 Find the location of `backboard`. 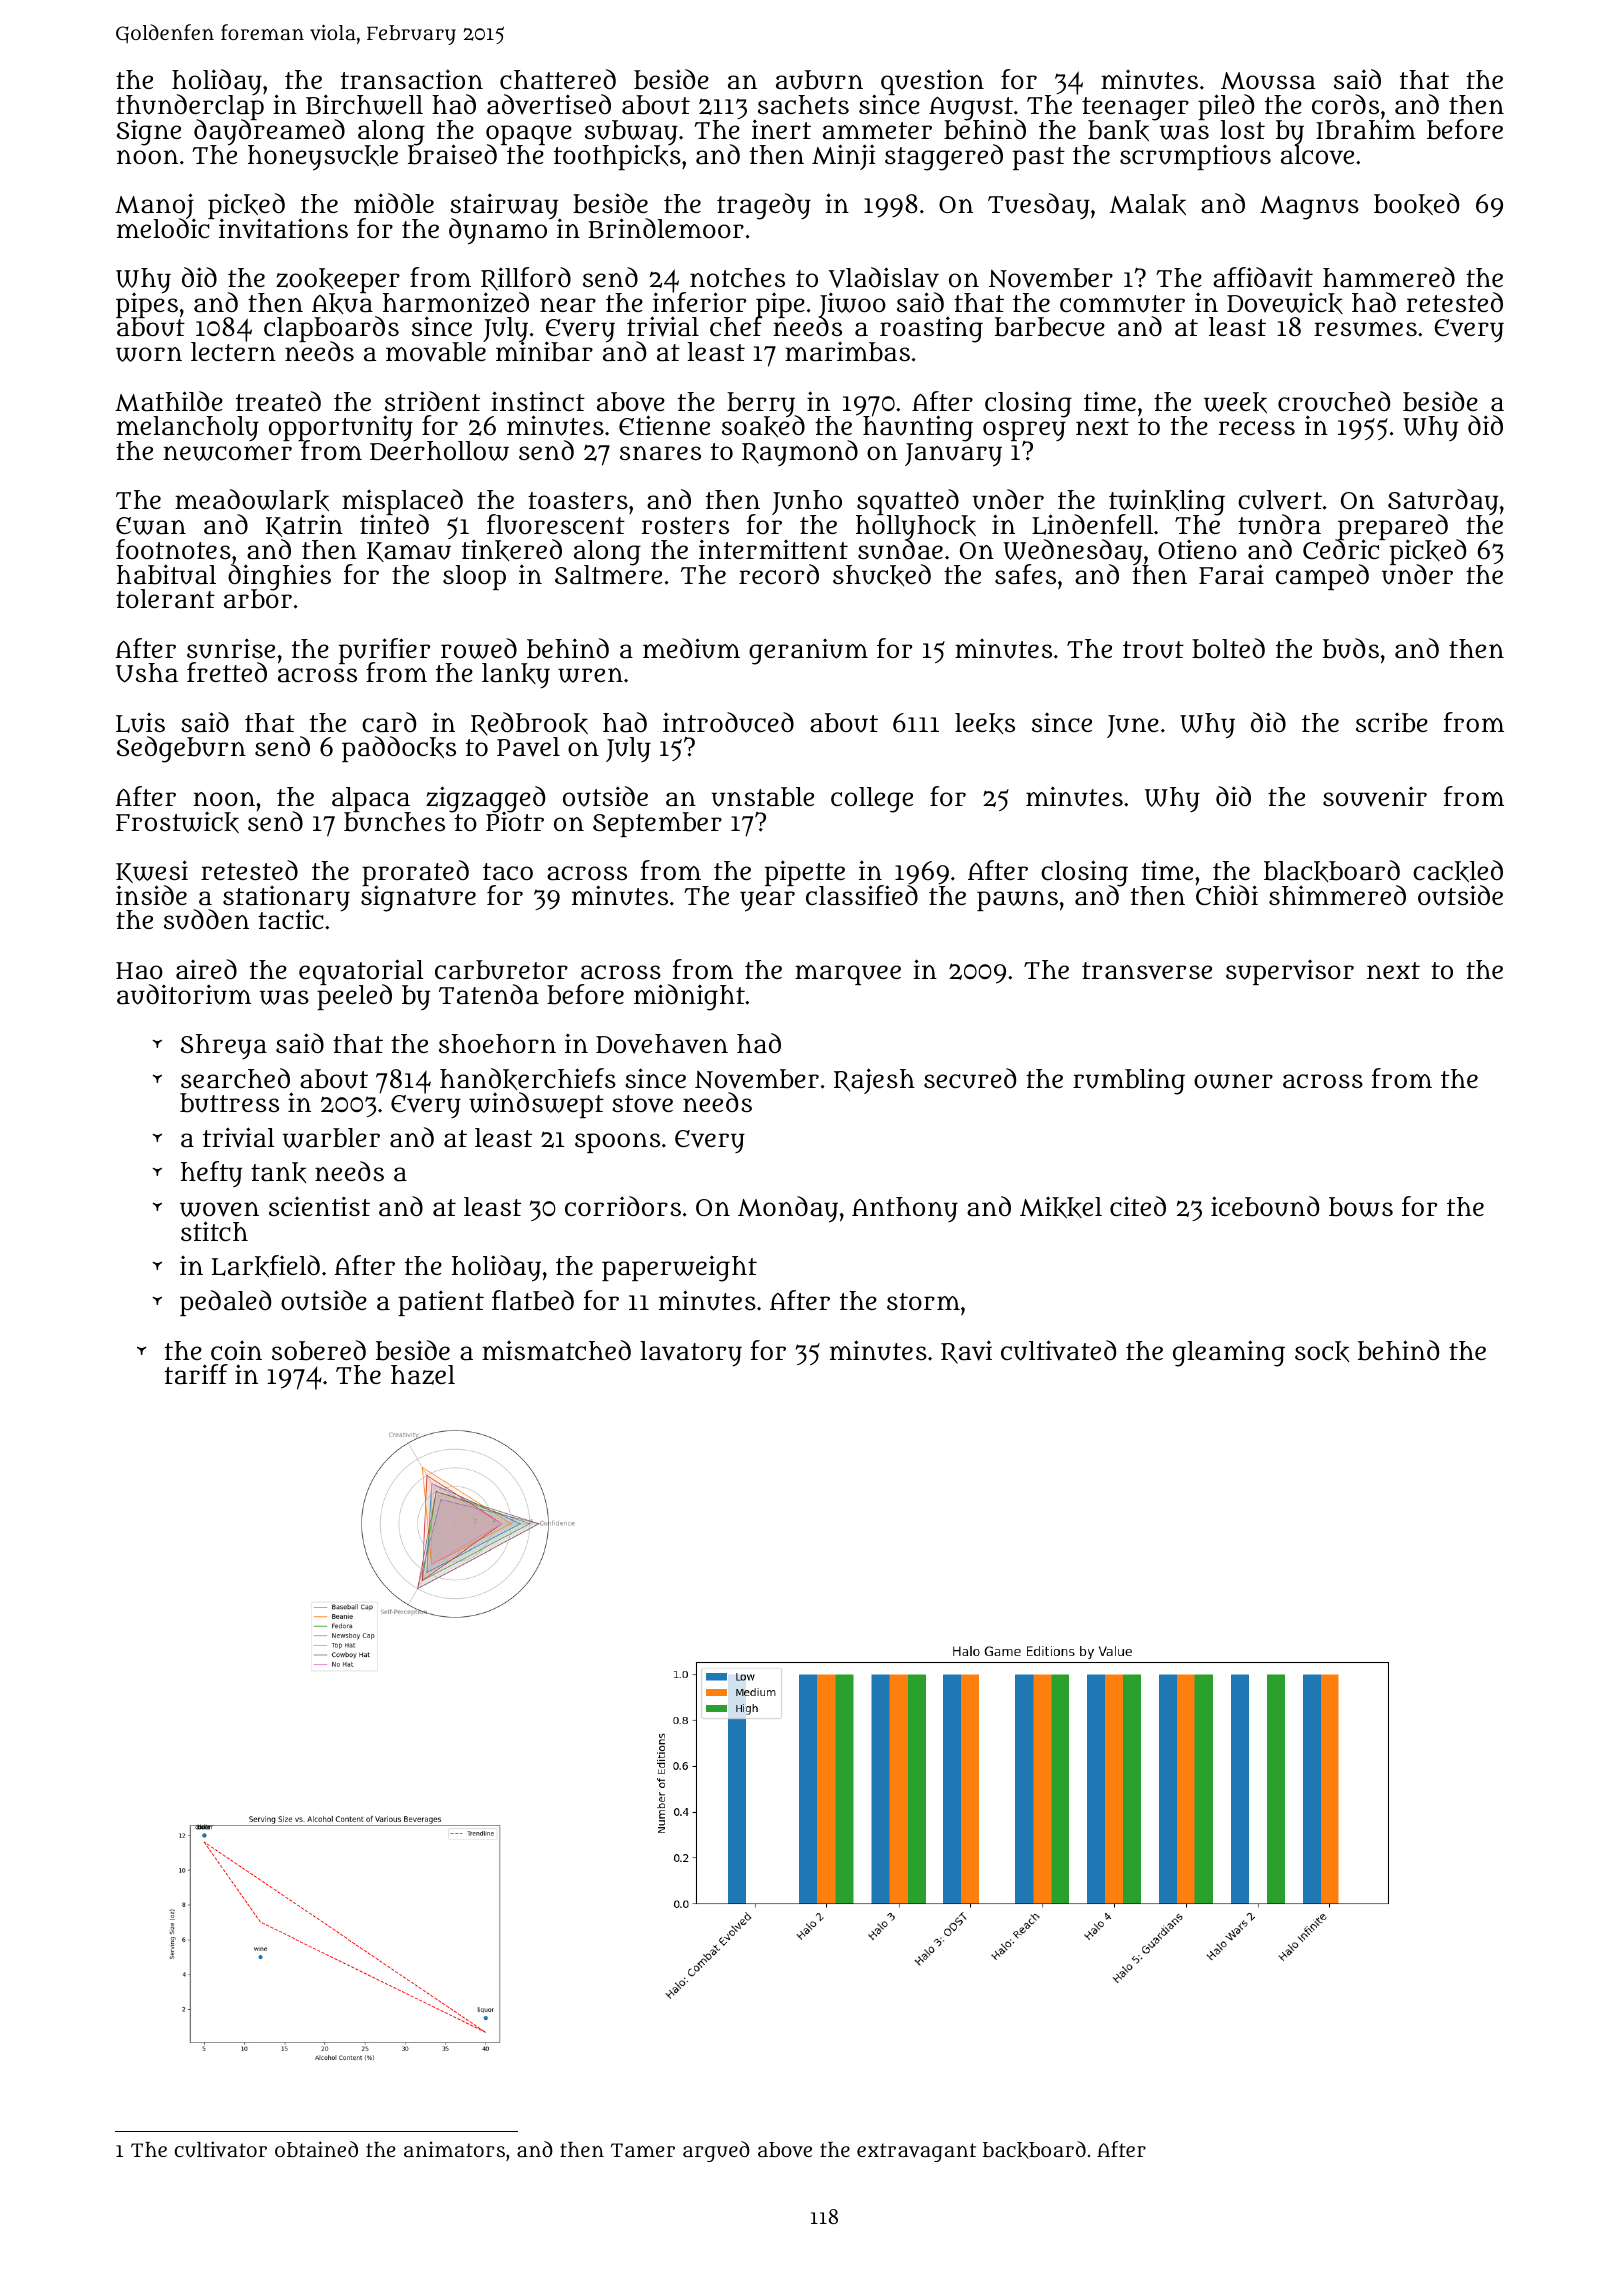

backboard is located at coordinates (1034, 2150).
